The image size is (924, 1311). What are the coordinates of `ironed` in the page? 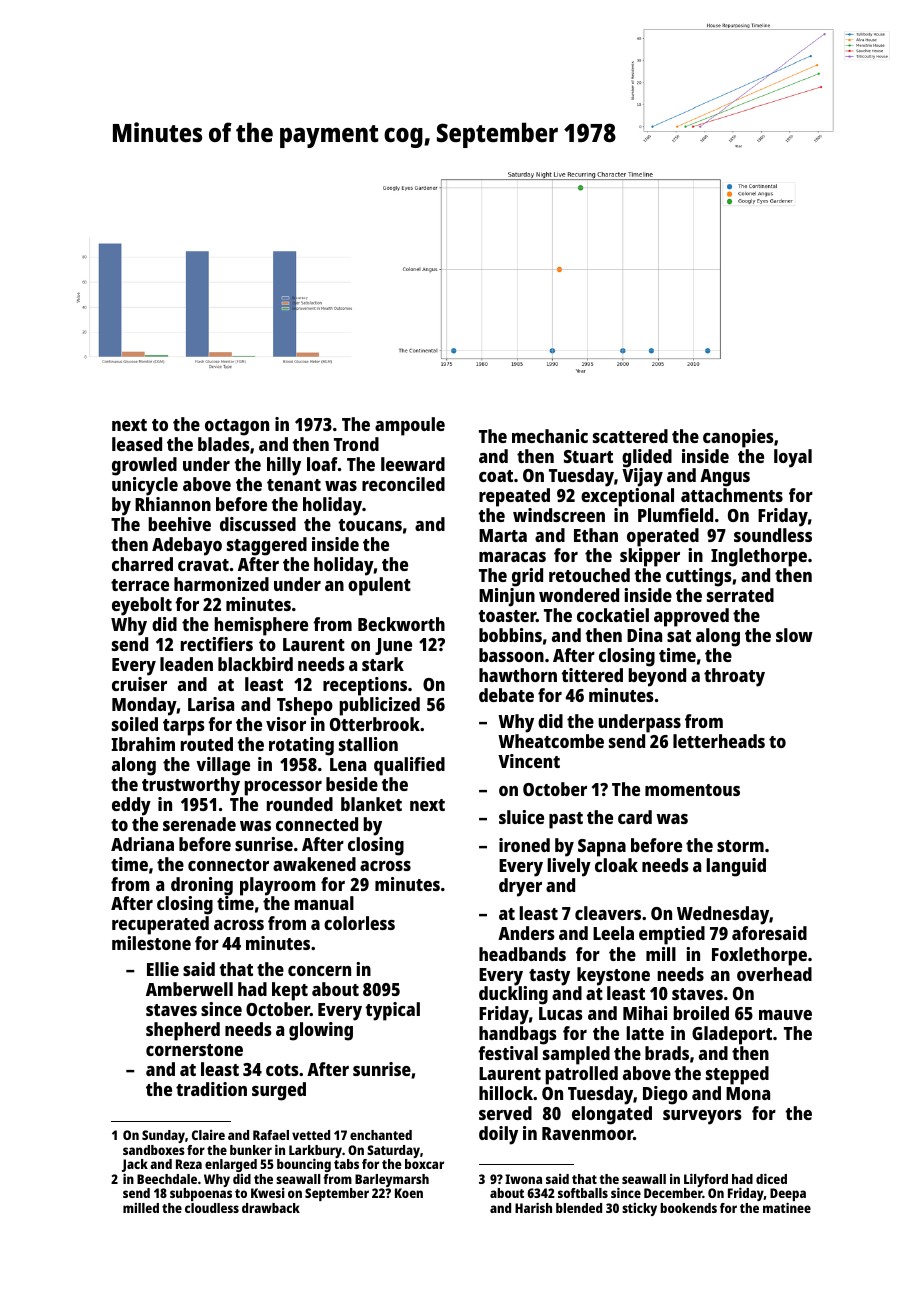 It's located at (524, 845).
